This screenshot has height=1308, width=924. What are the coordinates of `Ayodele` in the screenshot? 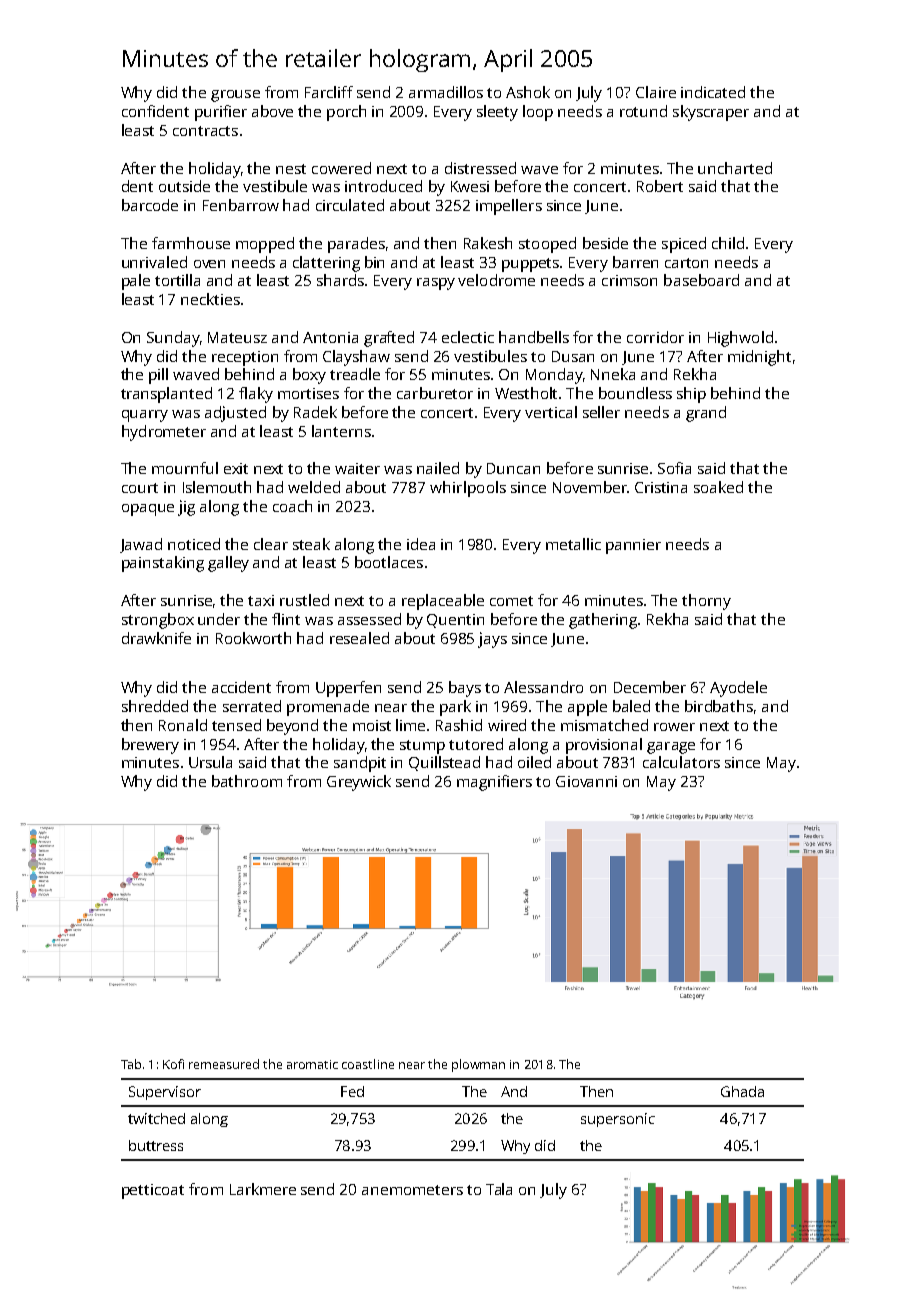 It's located at (738, 689).
